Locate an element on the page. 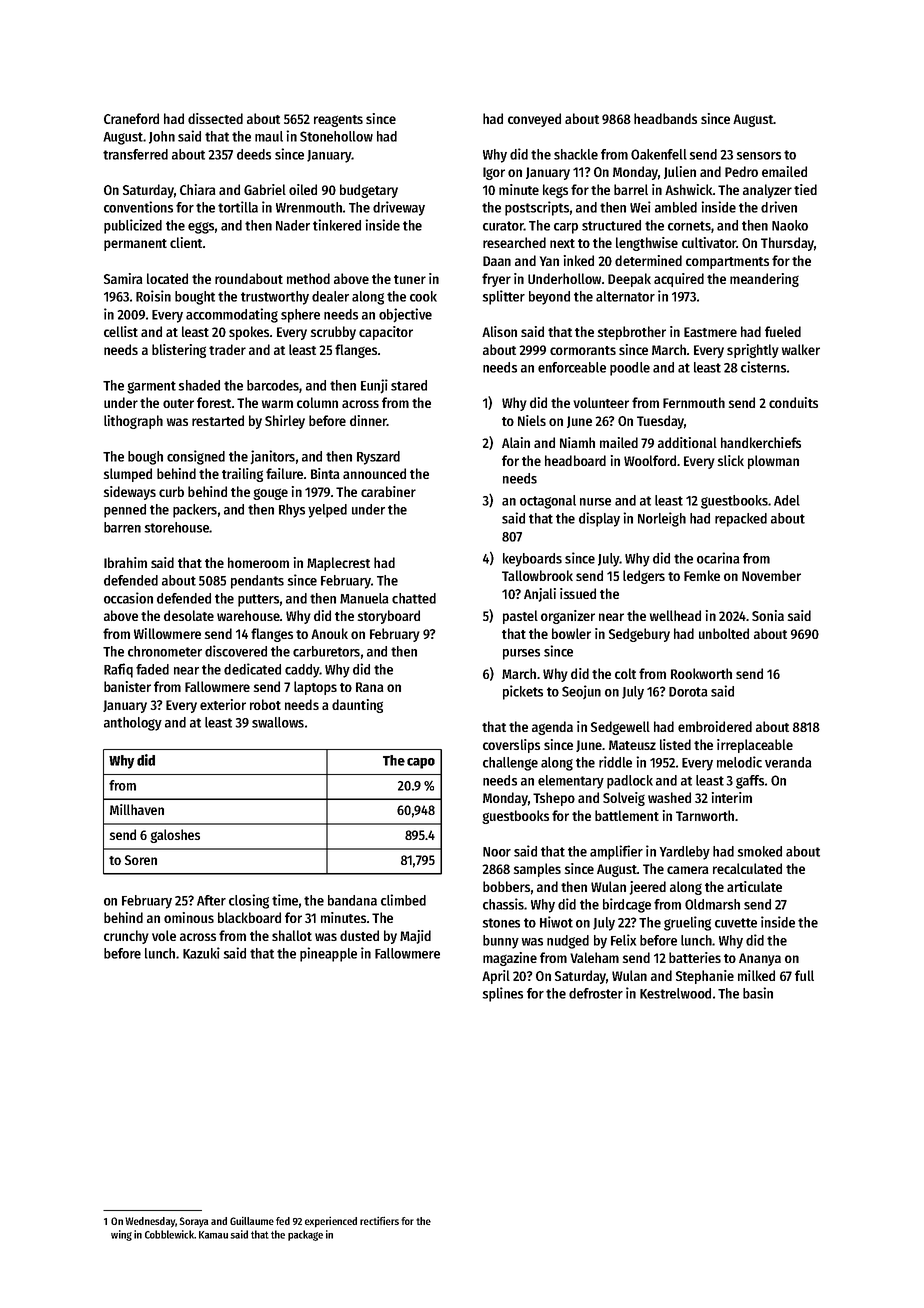 The height and width of the image is (1308, 924). experienced is located at coordinates (331, 1222).
